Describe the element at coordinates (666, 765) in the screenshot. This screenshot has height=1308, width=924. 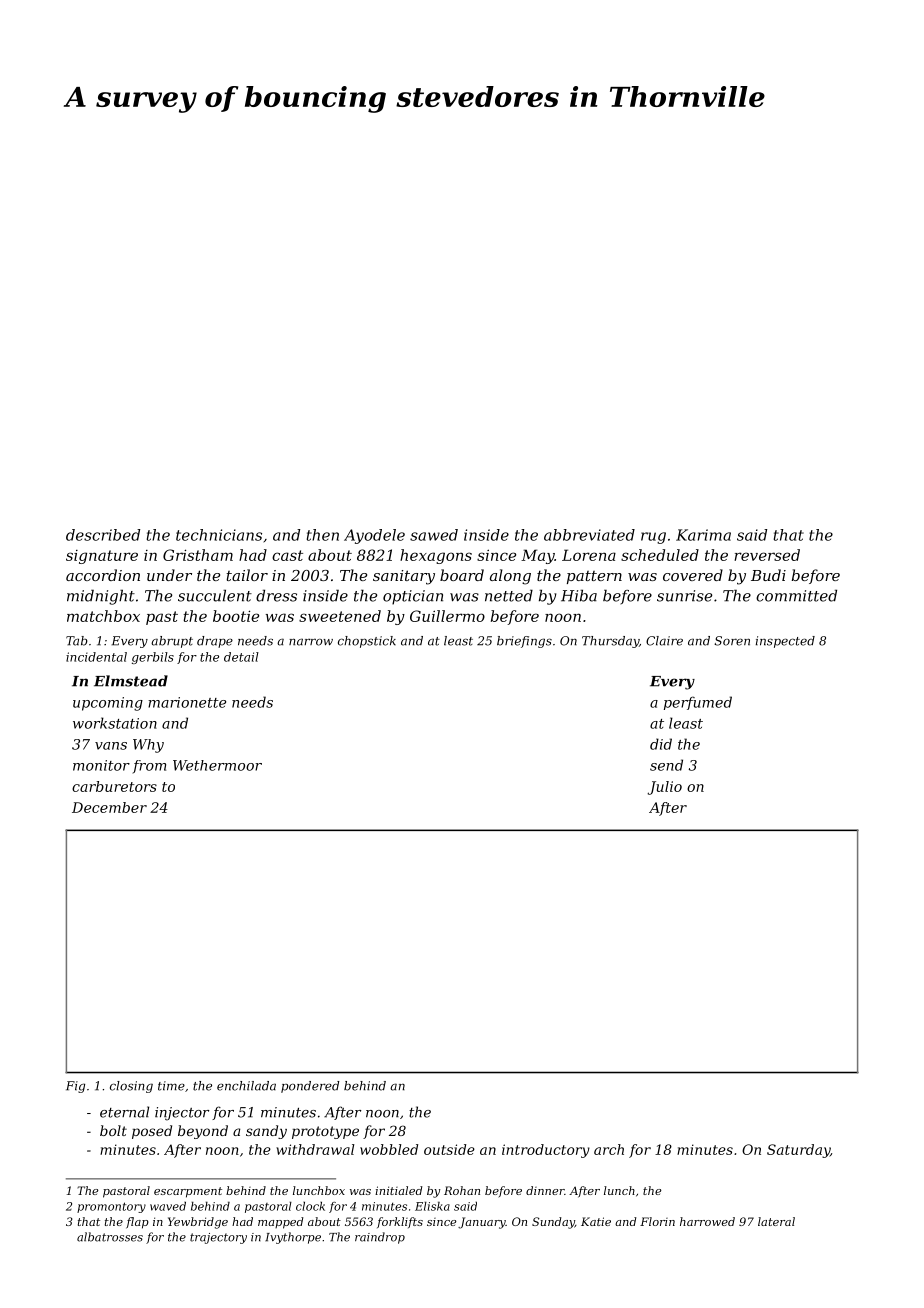
I see `send` at that location.
